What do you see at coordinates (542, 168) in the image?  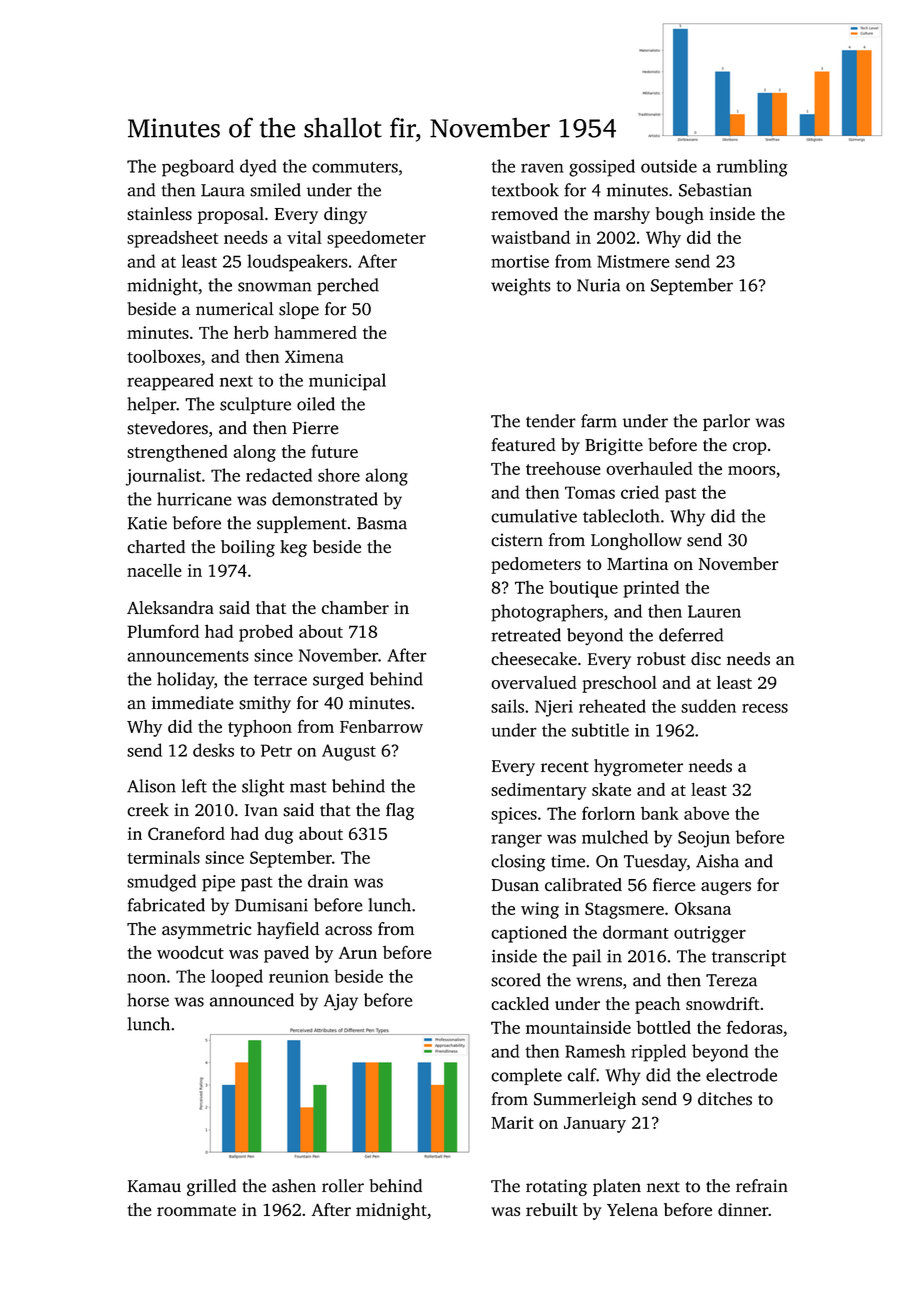 I see `raven` at bounding box center [542, 168].
